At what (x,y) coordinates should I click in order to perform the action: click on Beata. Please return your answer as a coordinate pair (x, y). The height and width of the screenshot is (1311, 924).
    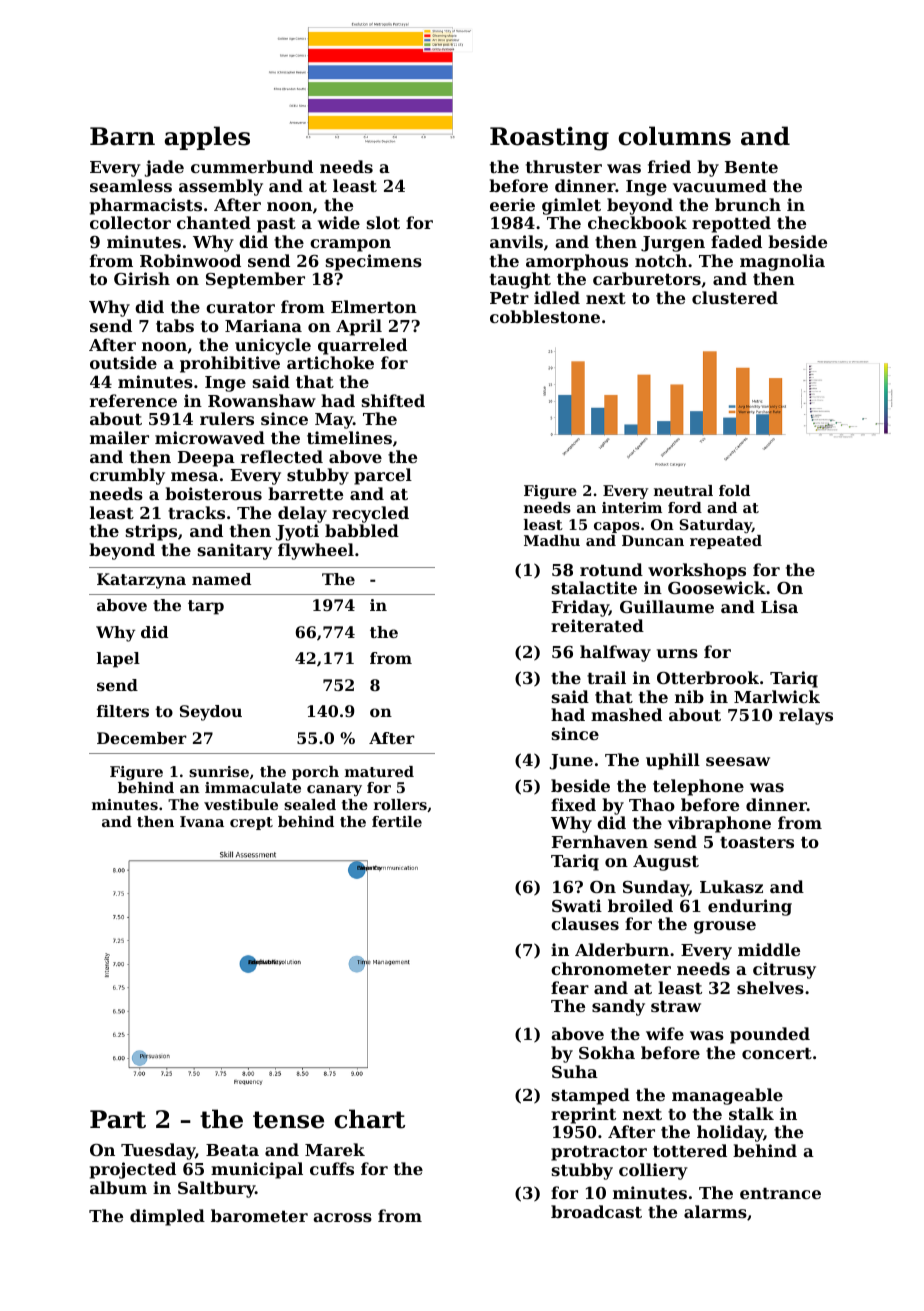
    Looking at the image, I should click on (232, 1150).
